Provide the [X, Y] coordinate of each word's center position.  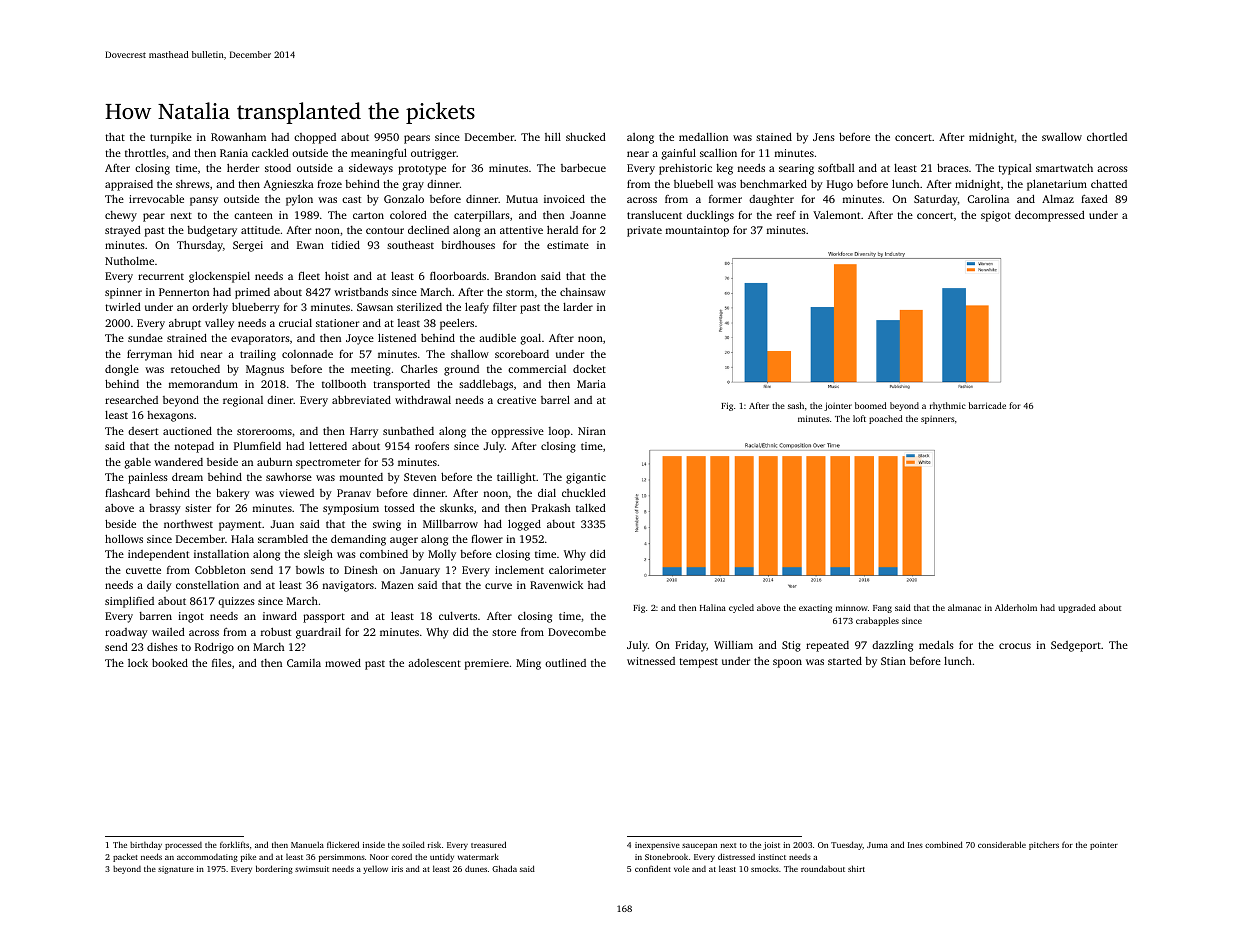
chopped [315, 138]
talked [591, 507]
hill [553, 136]
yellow [375, 869]
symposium [351, 509]
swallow [1062, 136]
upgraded [1077, 608]
